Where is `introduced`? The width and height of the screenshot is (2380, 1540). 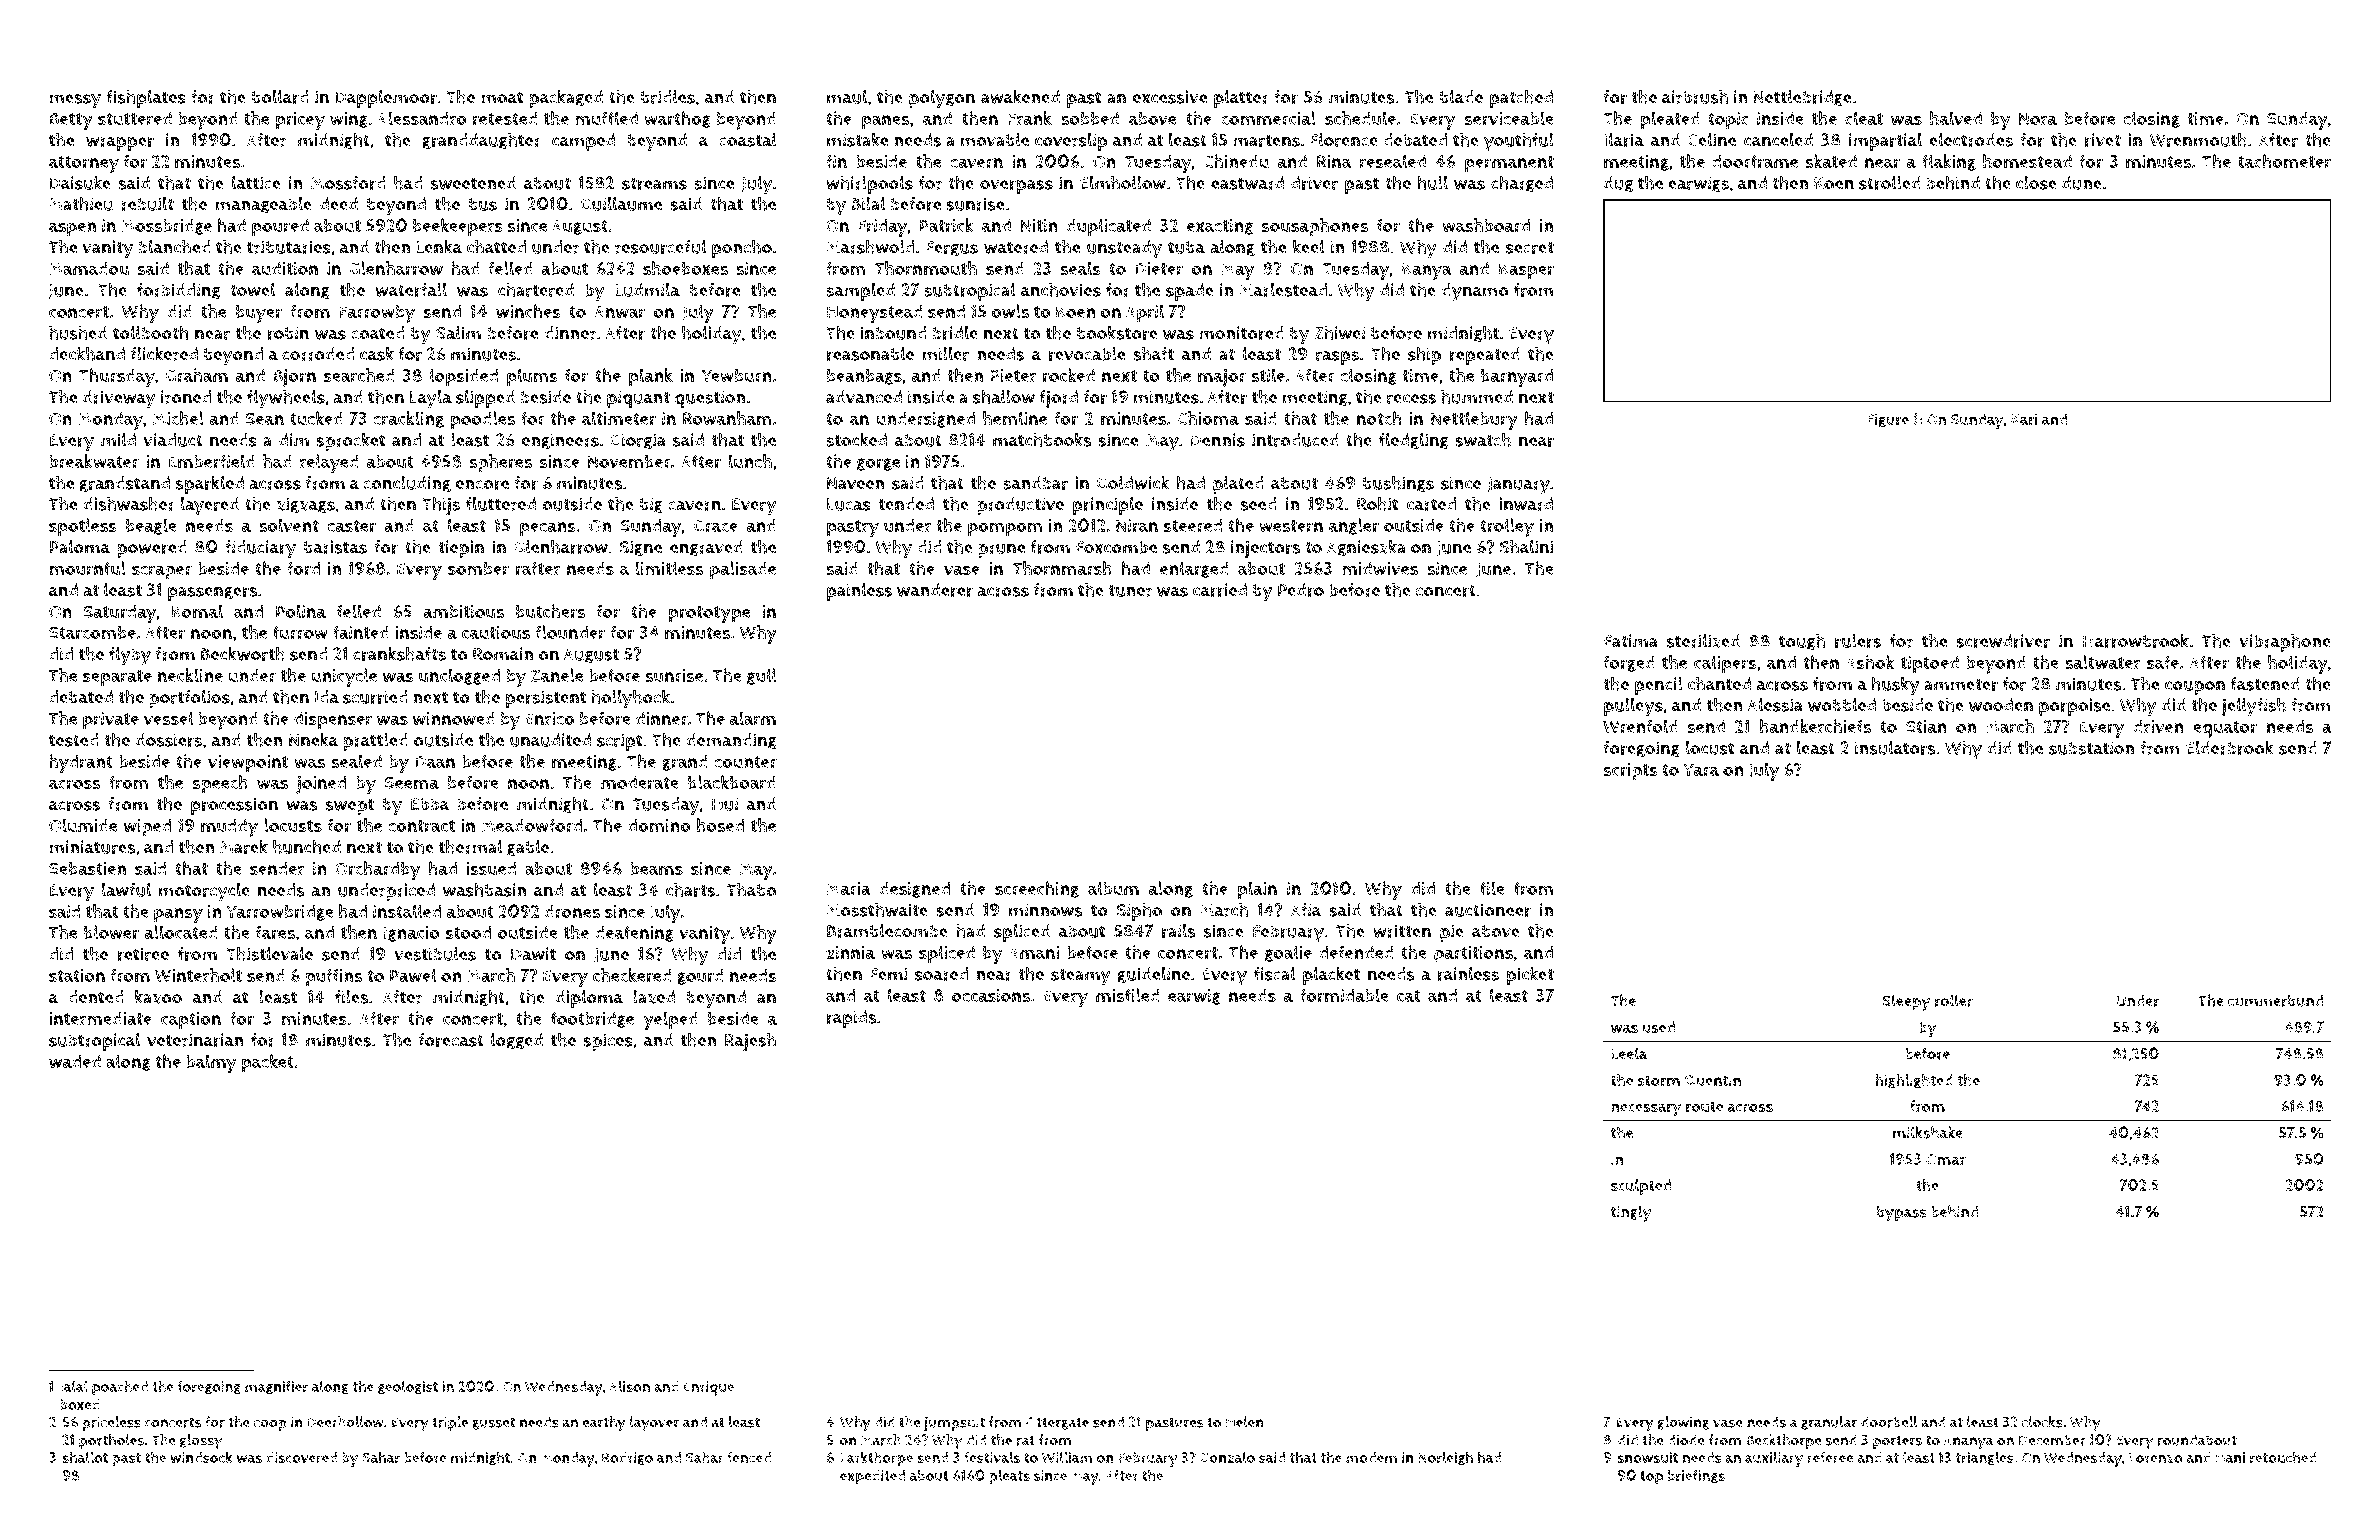 introduced is located at coordinates (1295, 440).
